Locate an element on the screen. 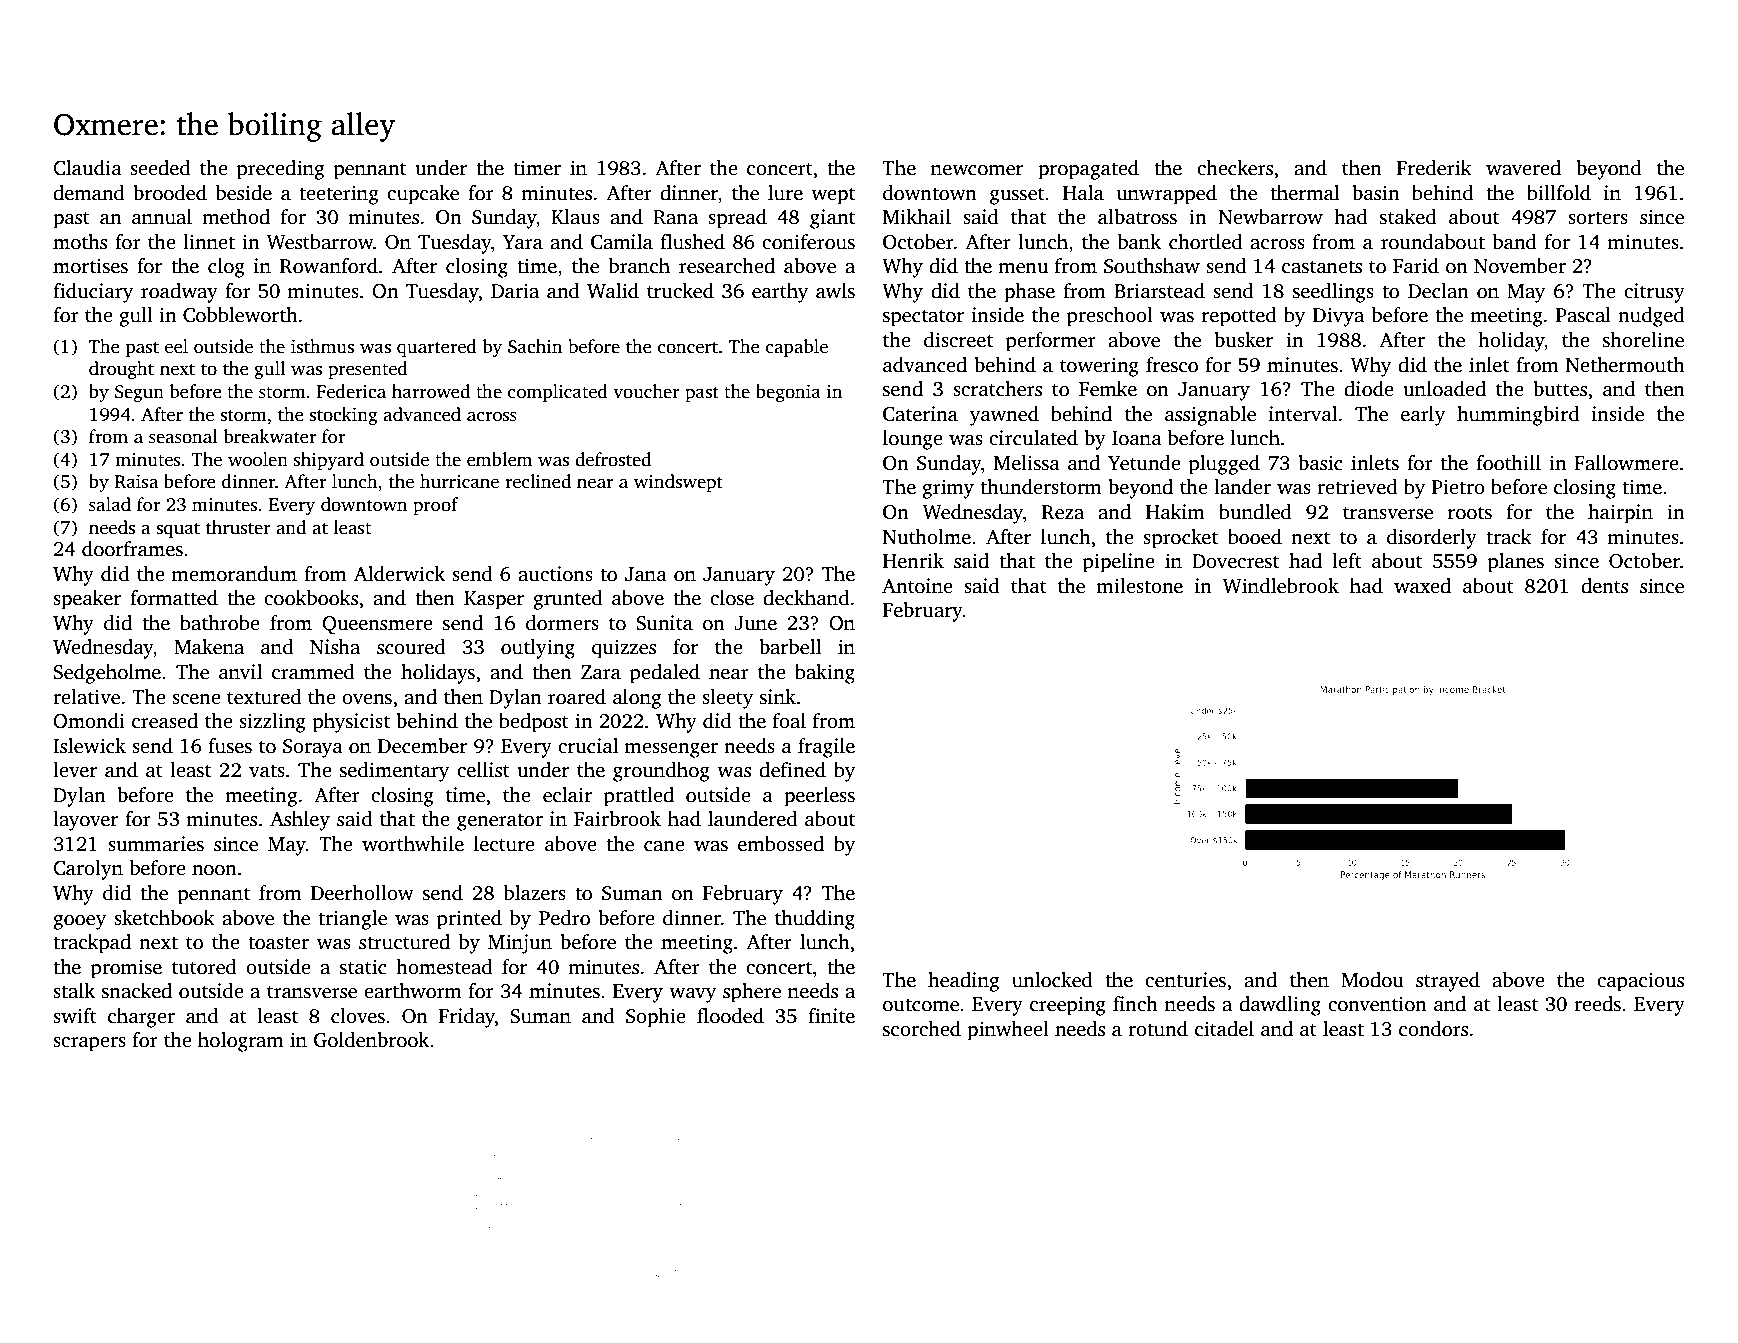 The height and width of the screenshot is (1343, 1738). Antoine is located at coordinates (917, 586).
